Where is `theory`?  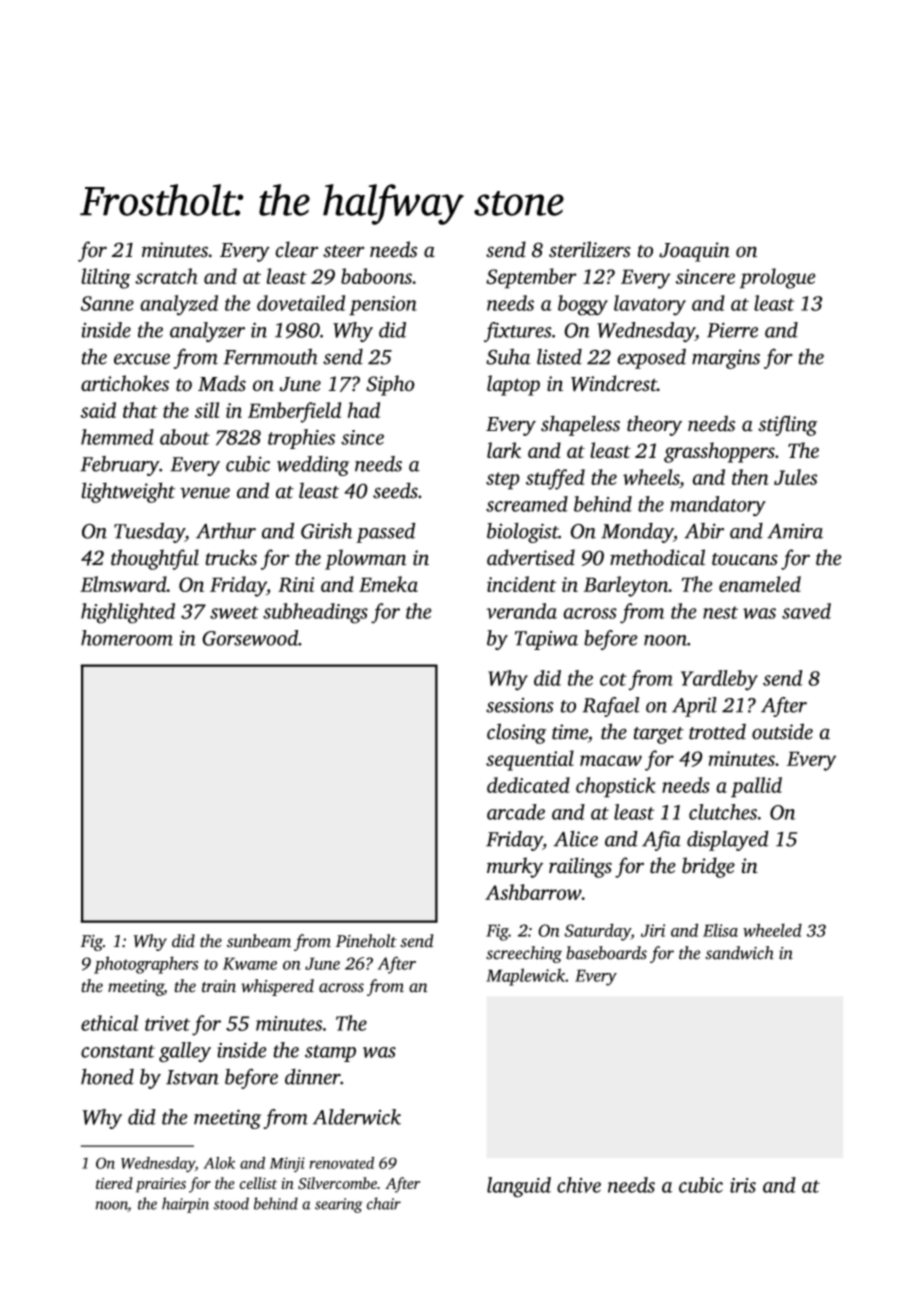 theory is located at coordinates (654, 425).
